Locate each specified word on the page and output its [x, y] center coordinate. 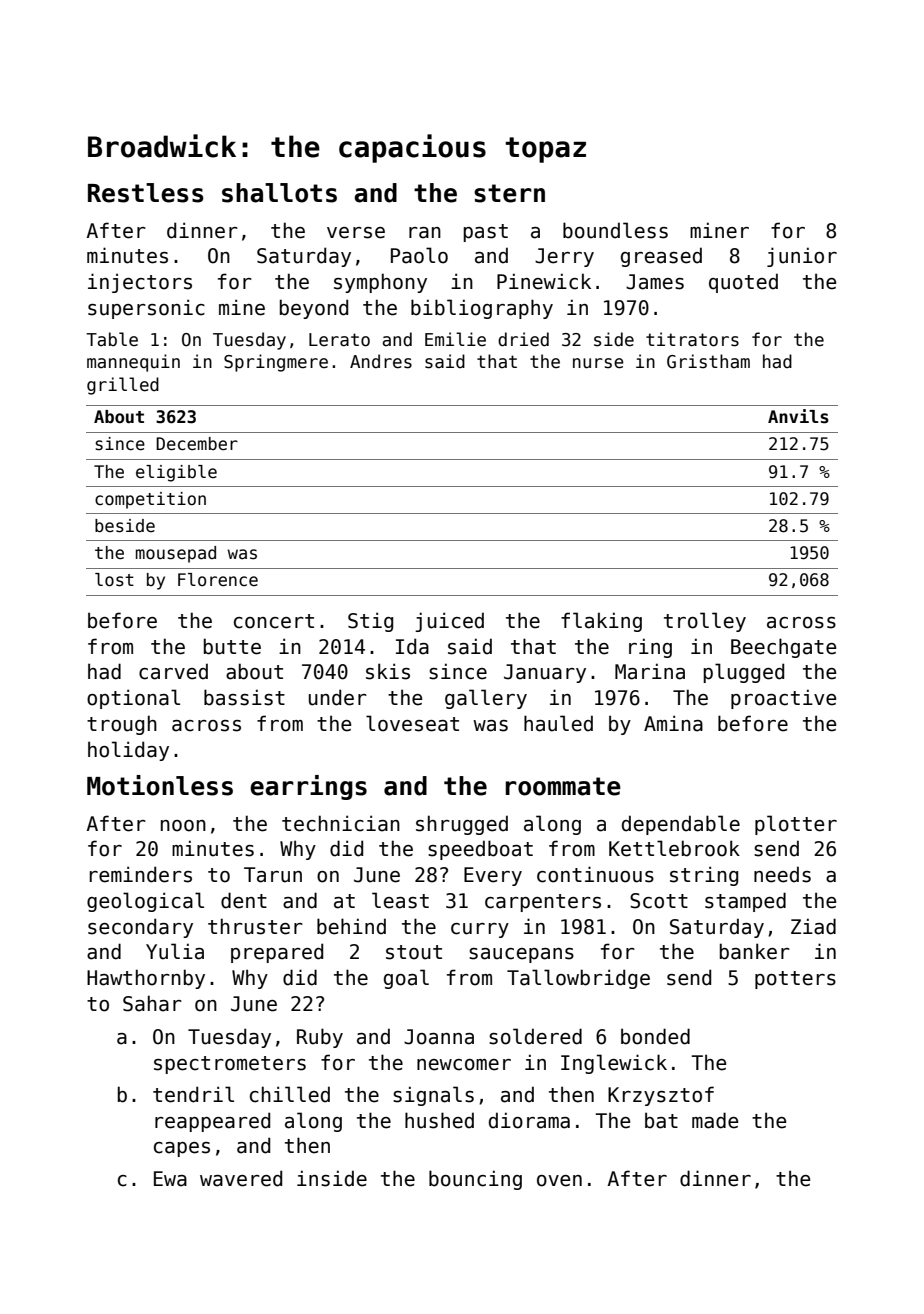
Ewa [170, 1179]
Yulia [175, 951]
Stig [370, 622]
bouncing [475, 1180]
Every [493, 876]
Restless [146, 193]
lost [114, 580]
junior [802, 257]
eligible [176, 473]
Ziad [813, 926]
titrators [692, 339]
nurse [598, 363]
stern [509, 193]
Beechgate [783, 648]
